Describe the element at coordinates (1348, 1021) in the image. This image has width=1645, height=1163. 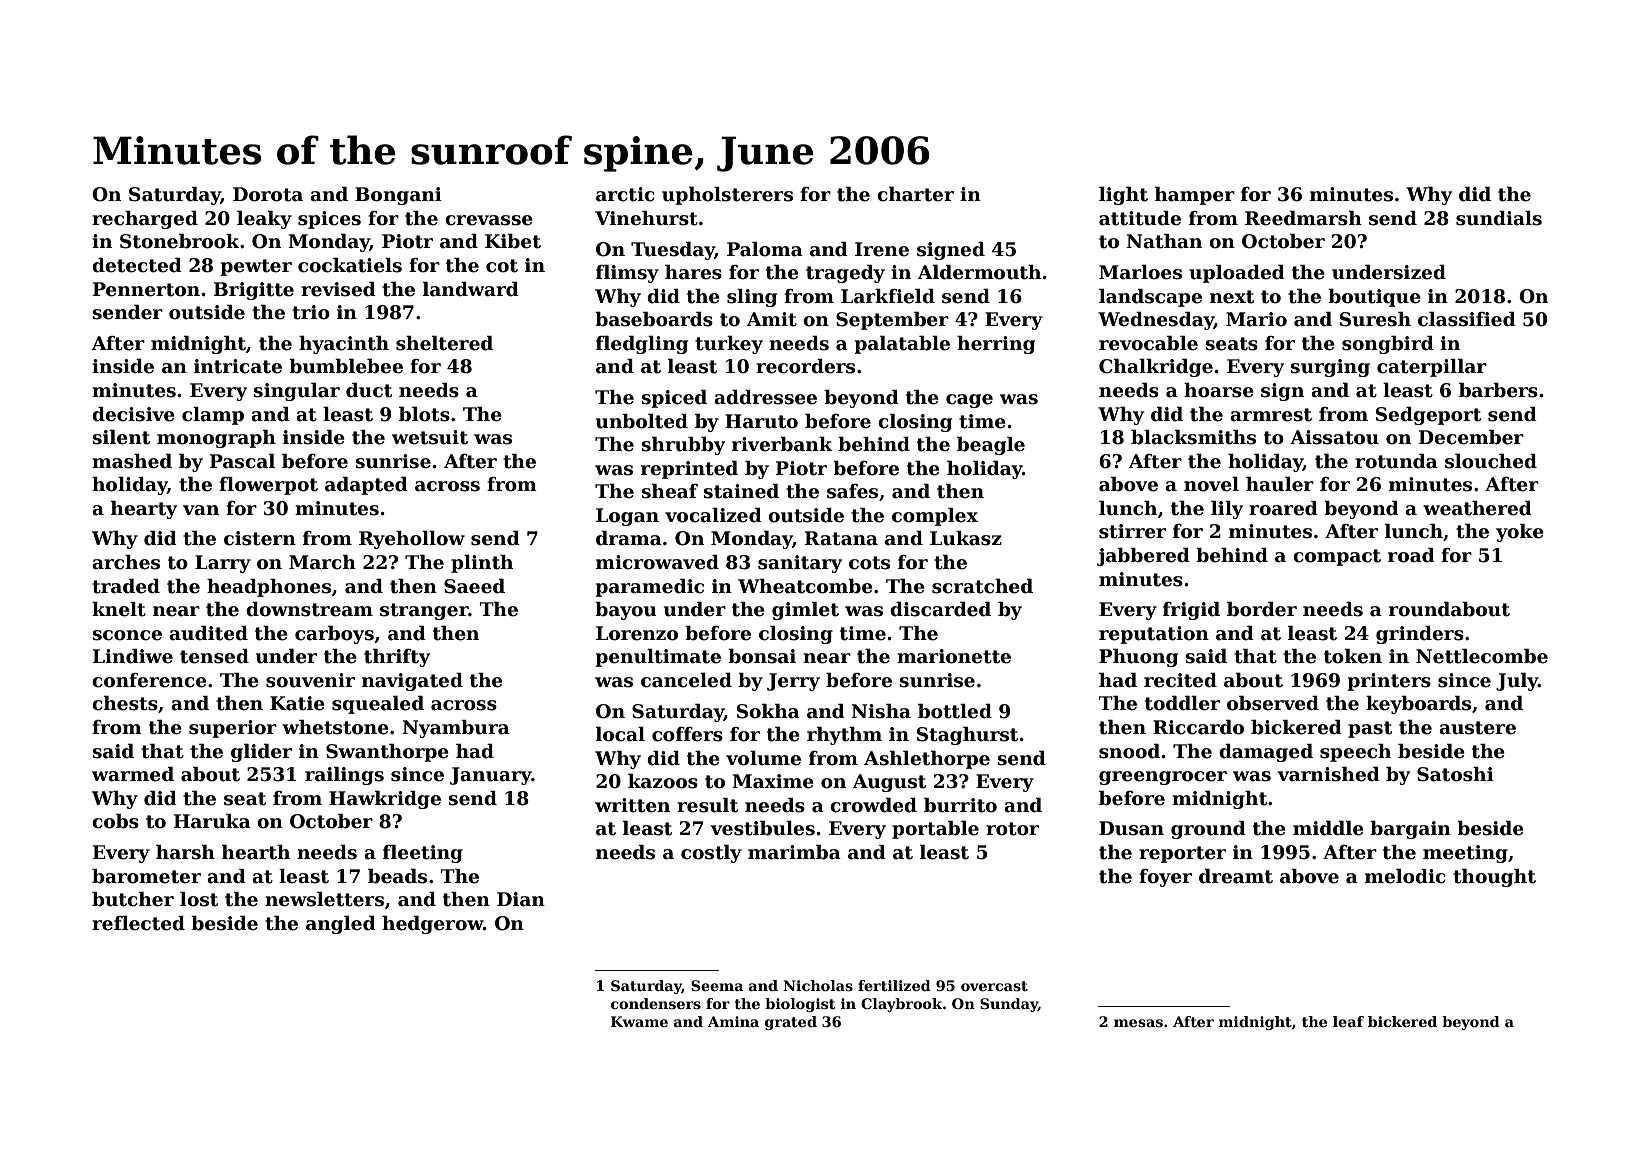
I see `leaf` at that location.
